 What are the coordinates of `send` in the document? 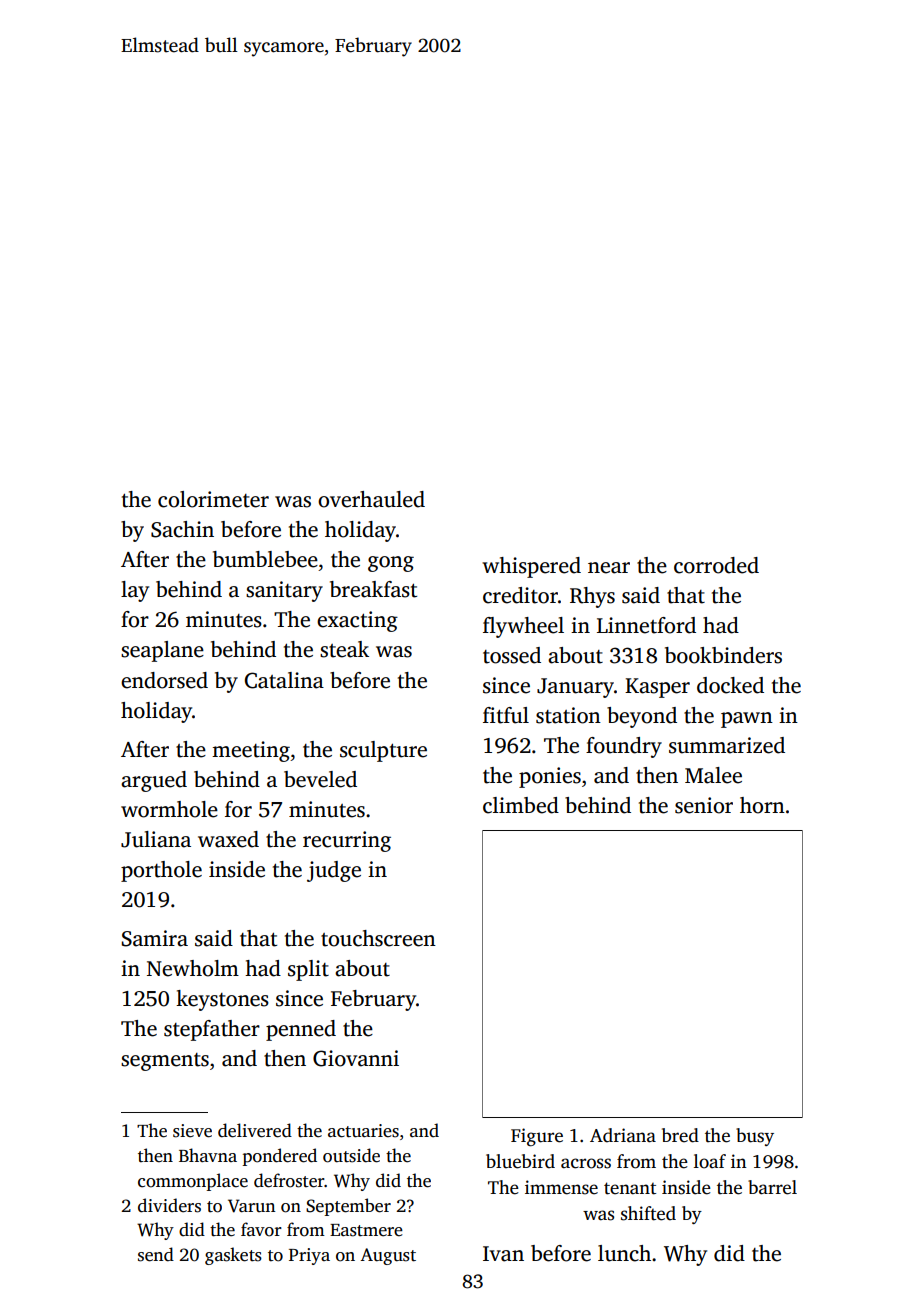 It's located at (156, 1254).
